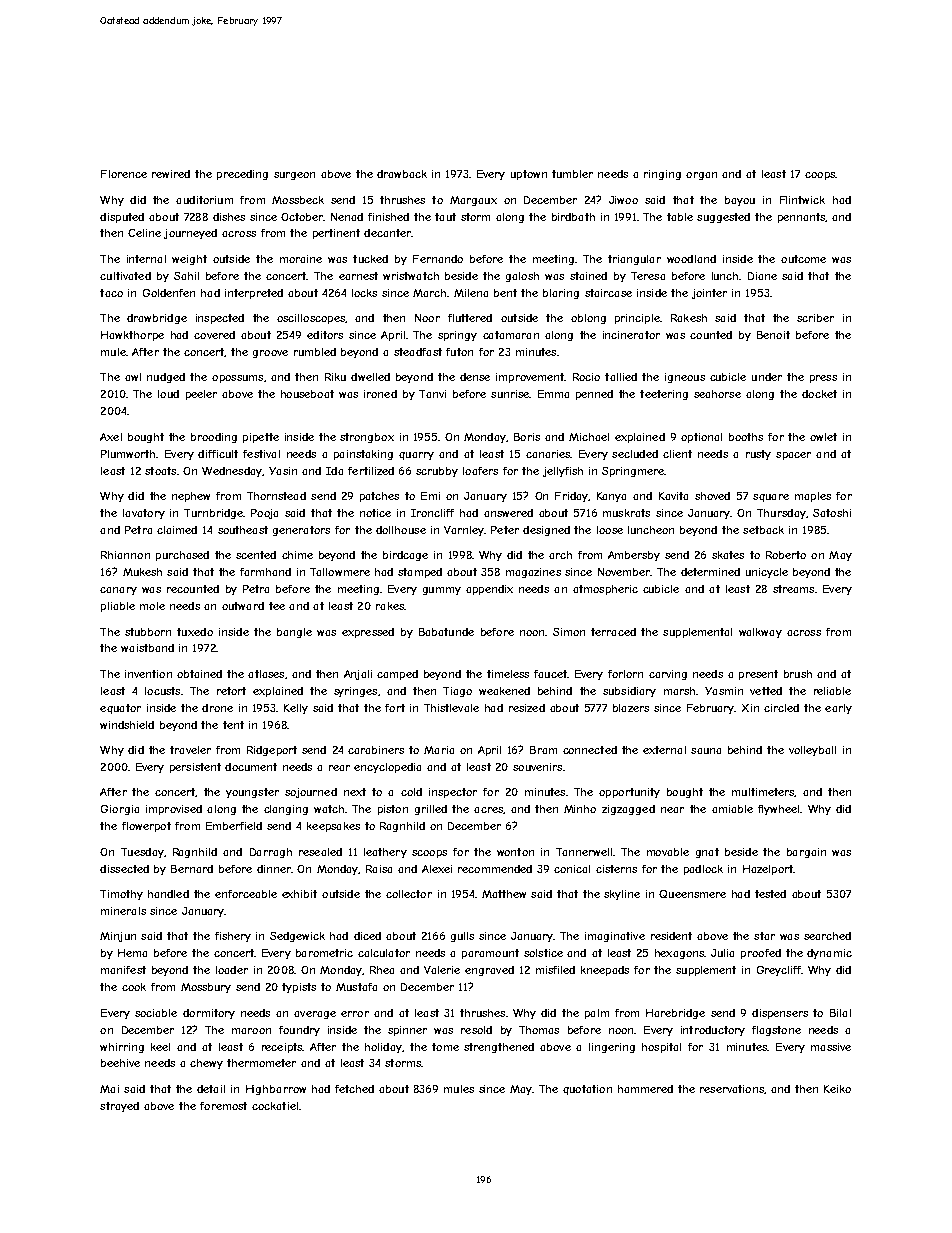 The image size is (952, 1233). What do you see at coordinates (299, 1031) in the screenshot?
I see `foundry` at bounding box center [299, 1031].
